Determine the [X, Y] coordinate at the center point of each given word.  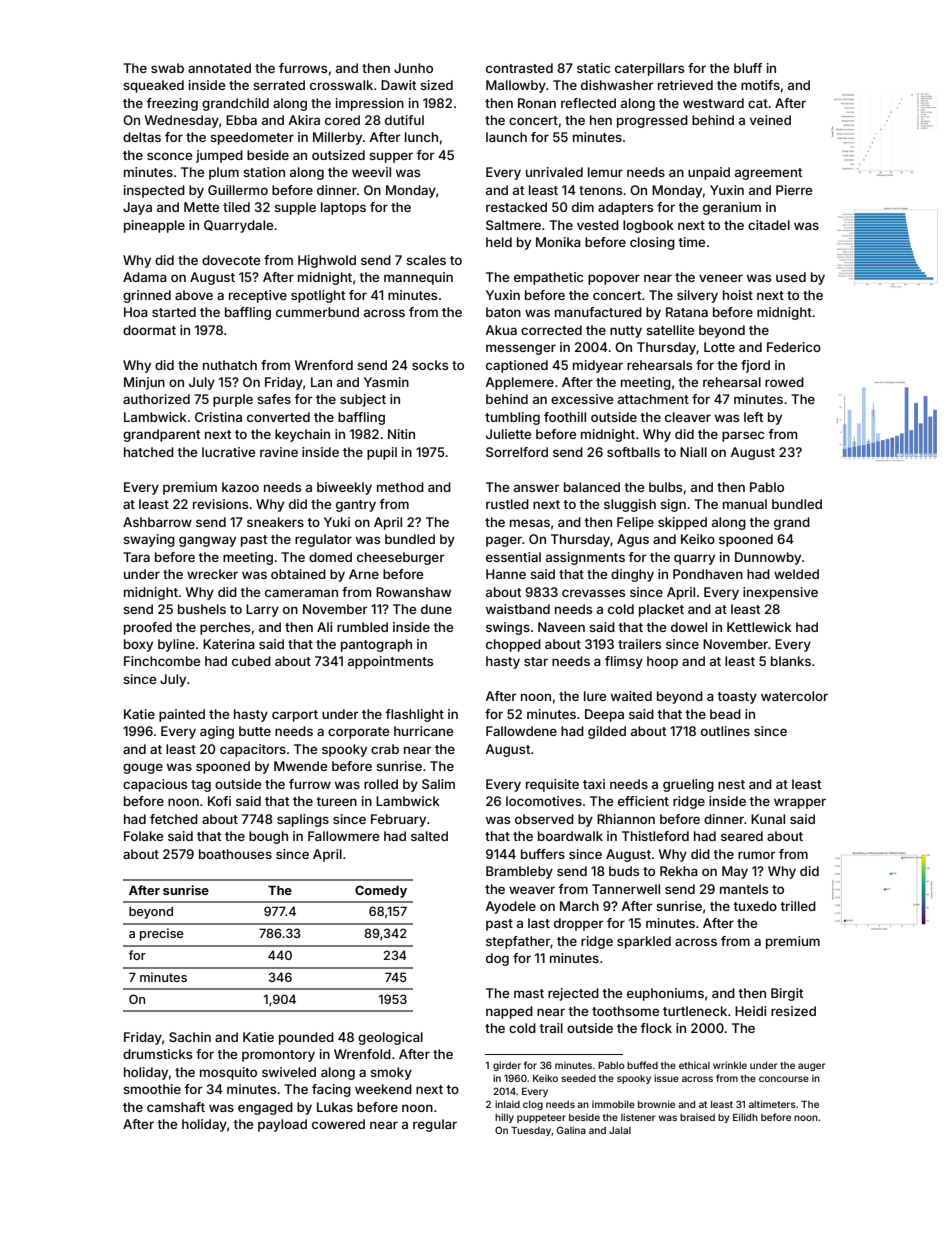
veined [770, 120]
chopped [513, 645]
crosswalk [341, 85]
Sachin [190, 1037]
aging [217, 732]
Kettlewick [759, 627]
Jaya [137, 208]
